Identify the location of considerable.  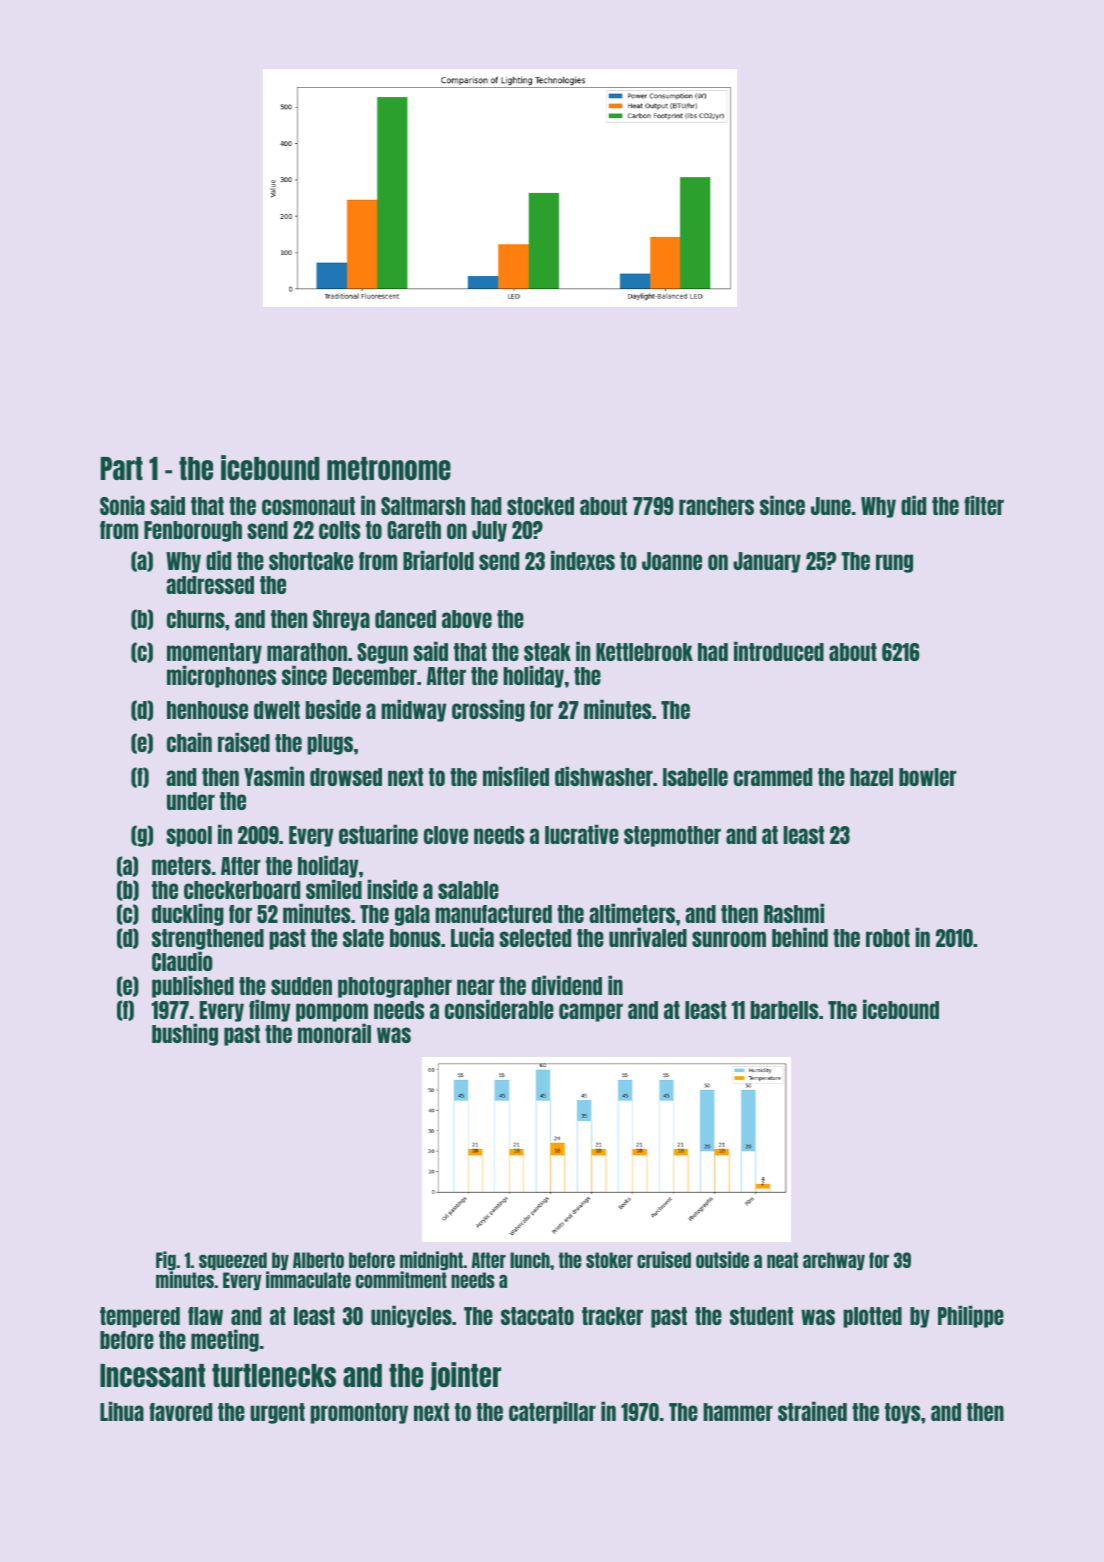
(499, 1009).
